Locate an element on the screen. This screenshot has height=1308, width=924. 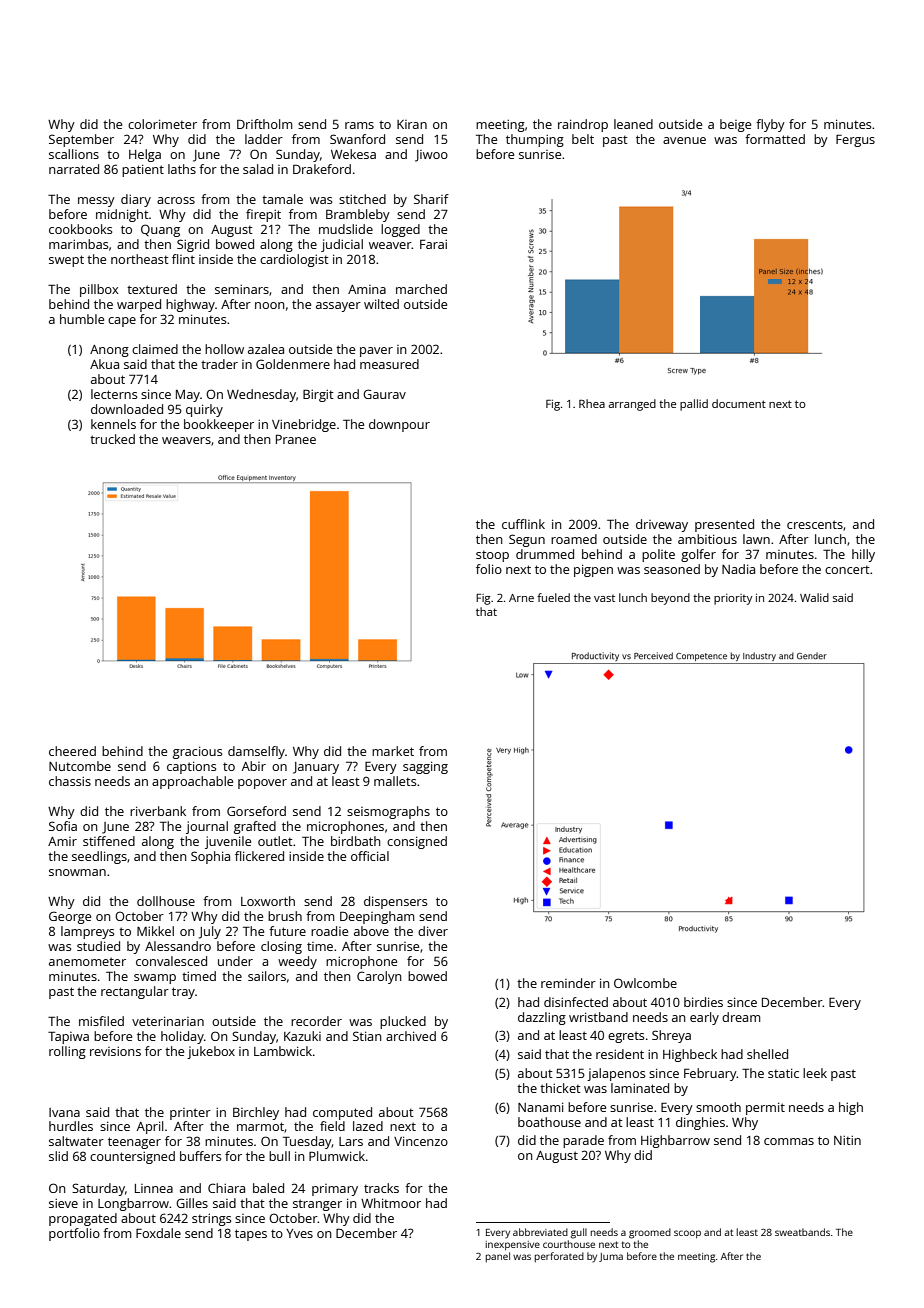
seminars is located at coordinates (242, 289).
